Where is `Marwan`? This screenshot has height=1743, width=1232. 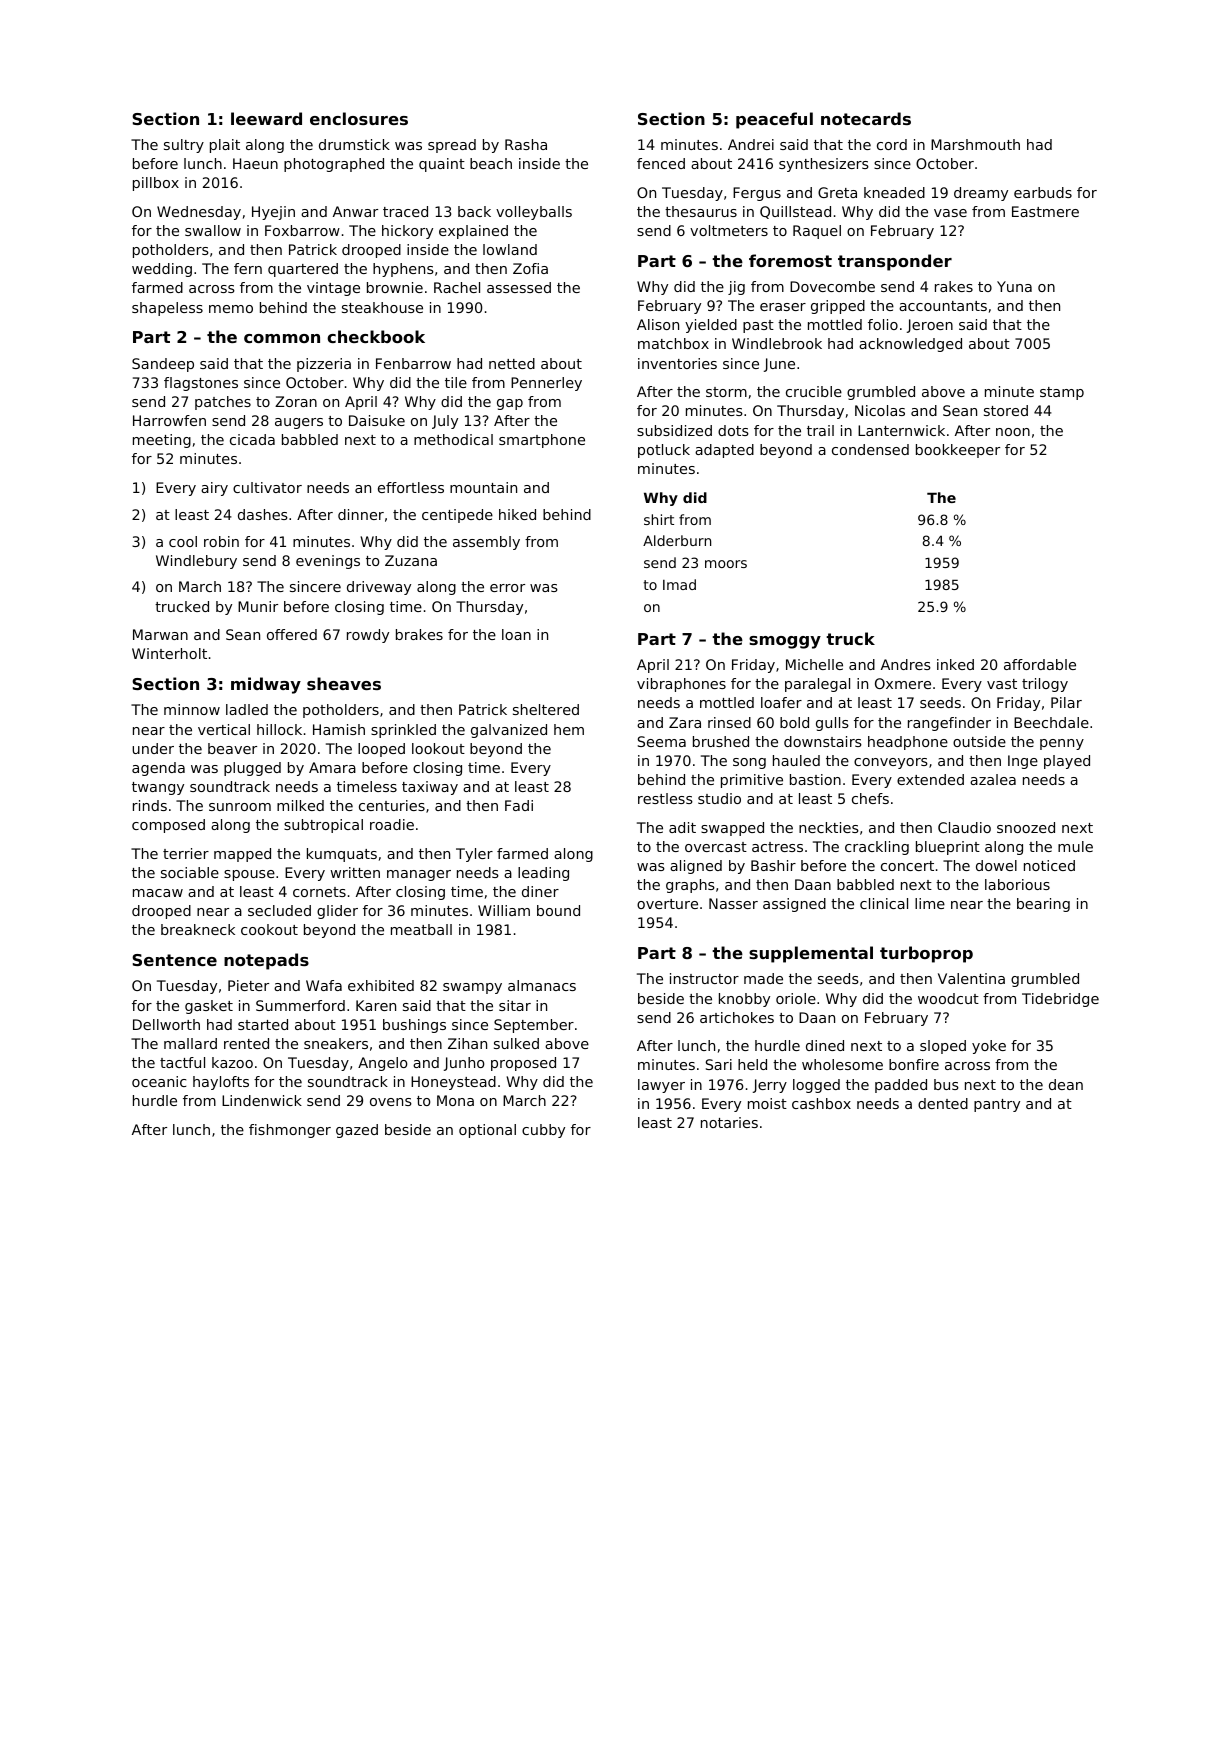
Marwan is located at coordinates (160, 634).
